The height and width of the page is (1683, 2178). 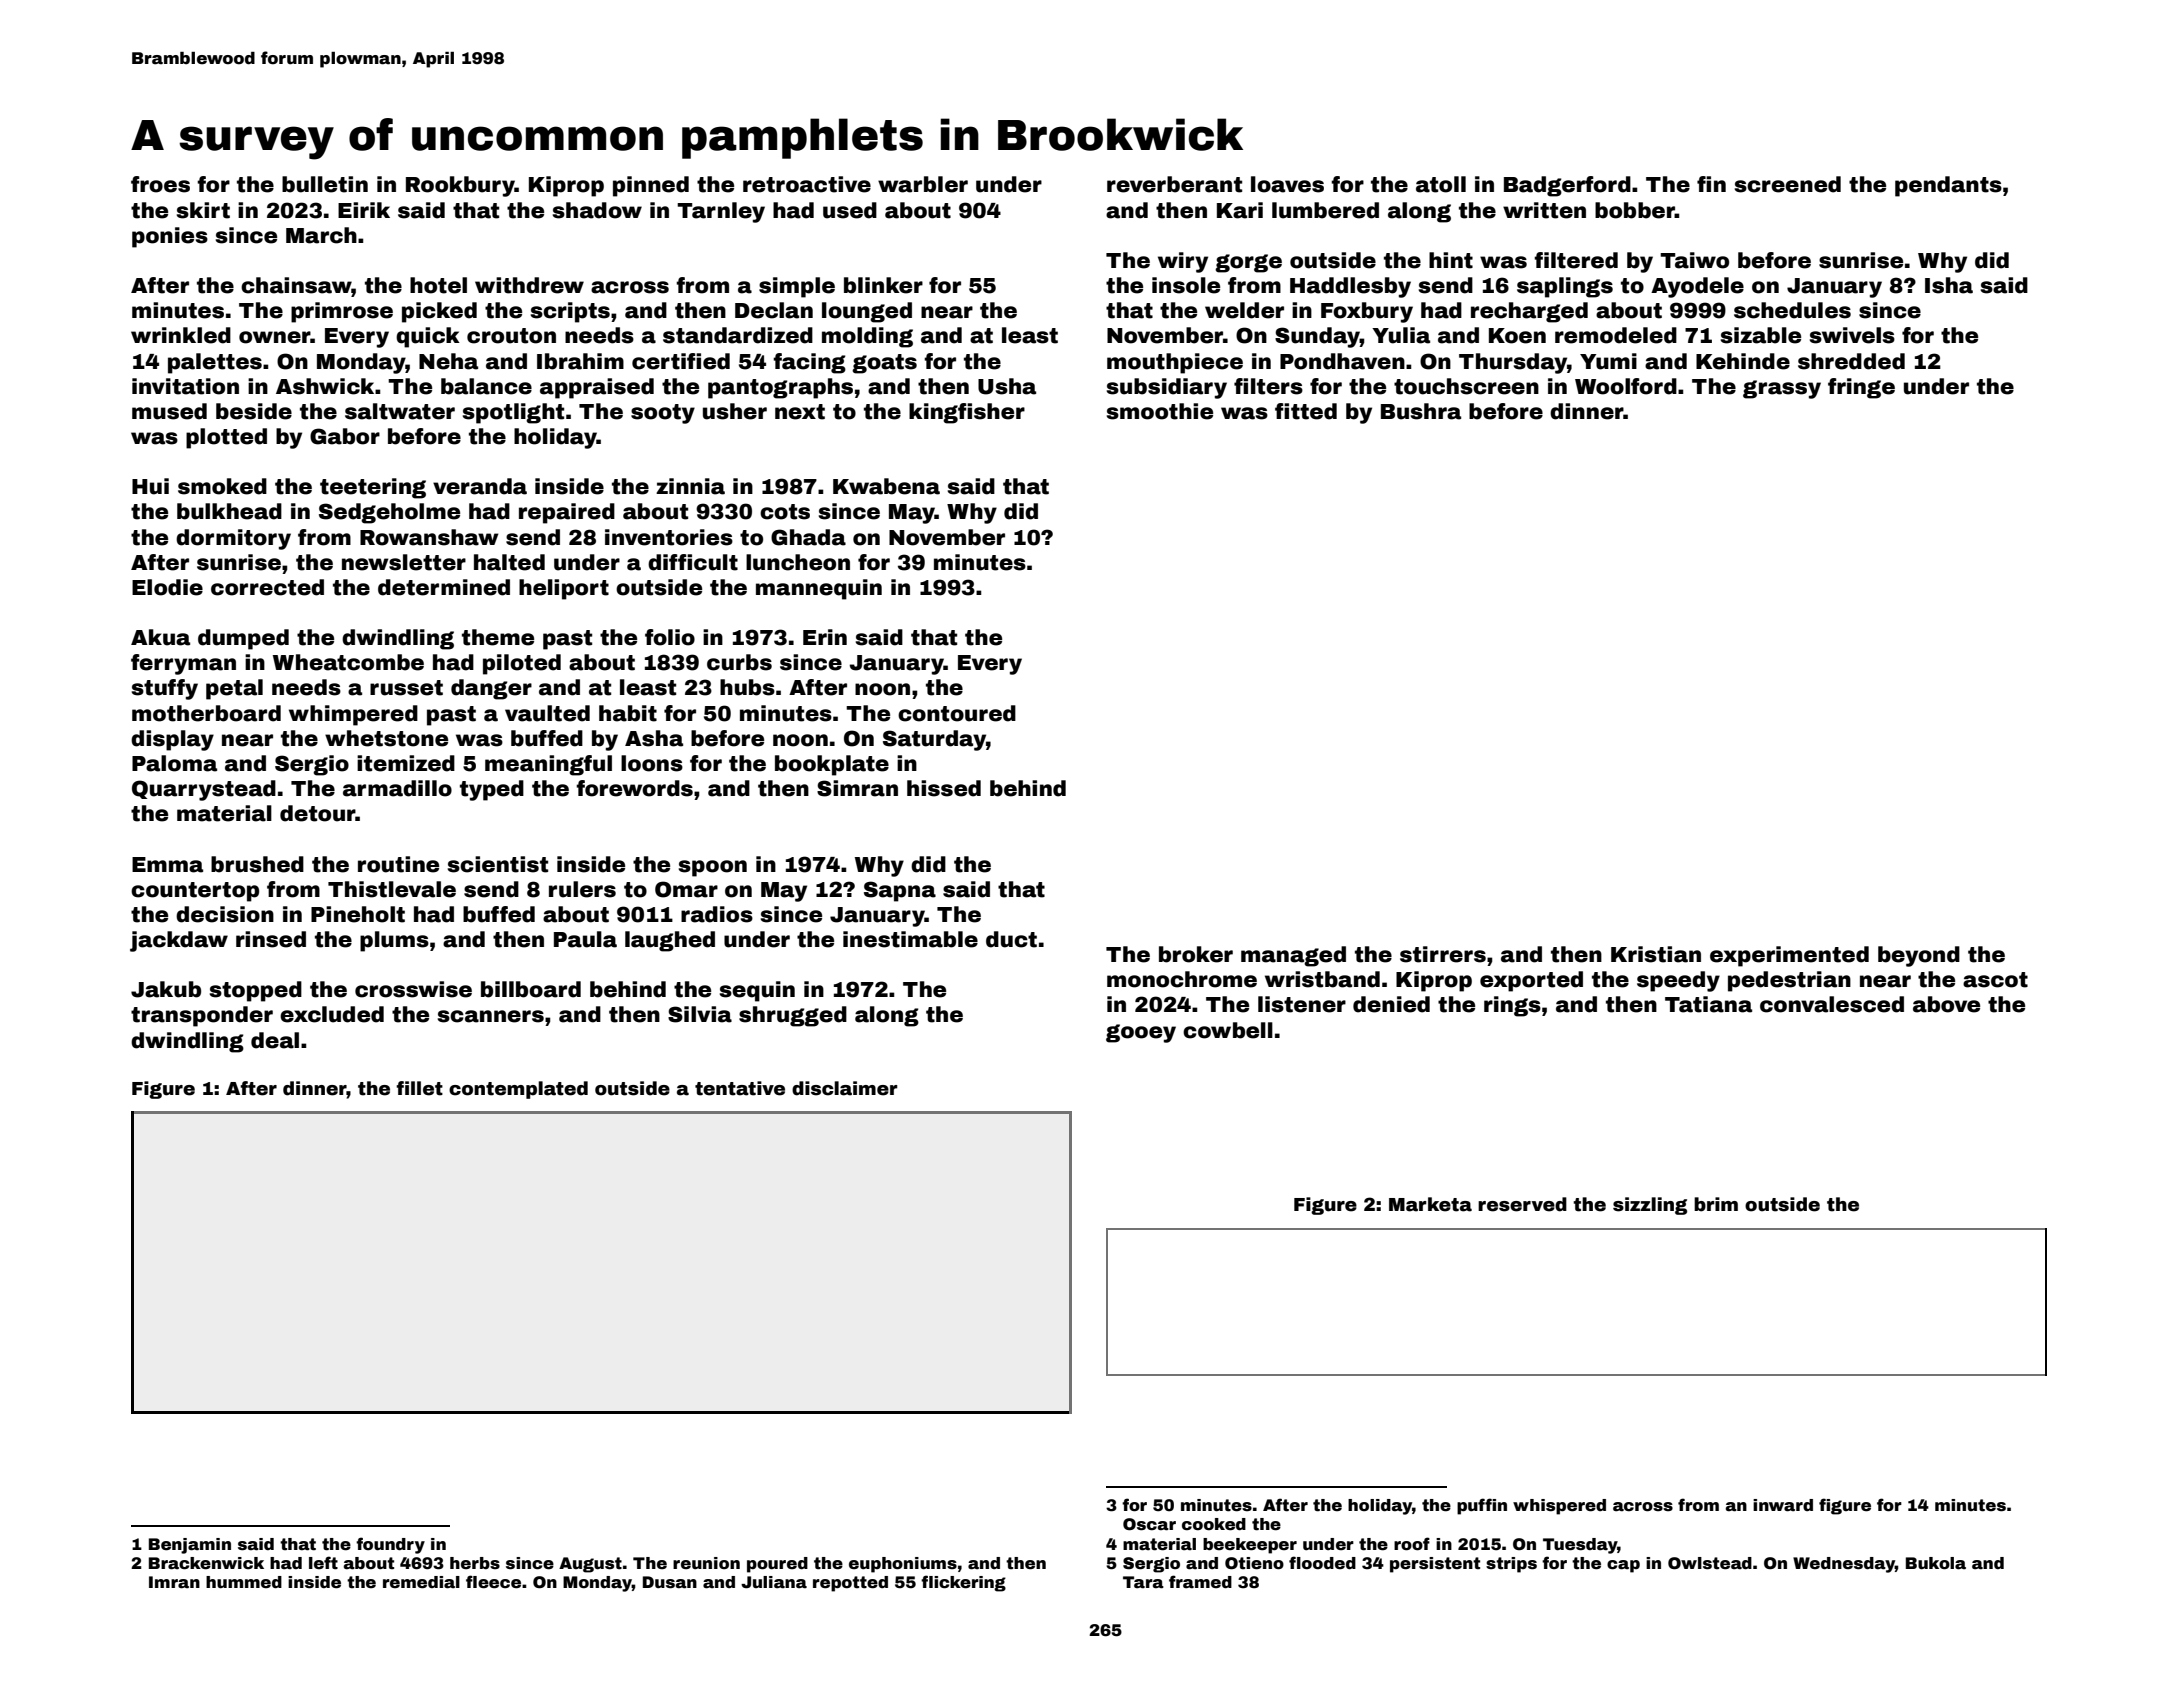 I want to click on dormitory, so click(x=233, y=539).
